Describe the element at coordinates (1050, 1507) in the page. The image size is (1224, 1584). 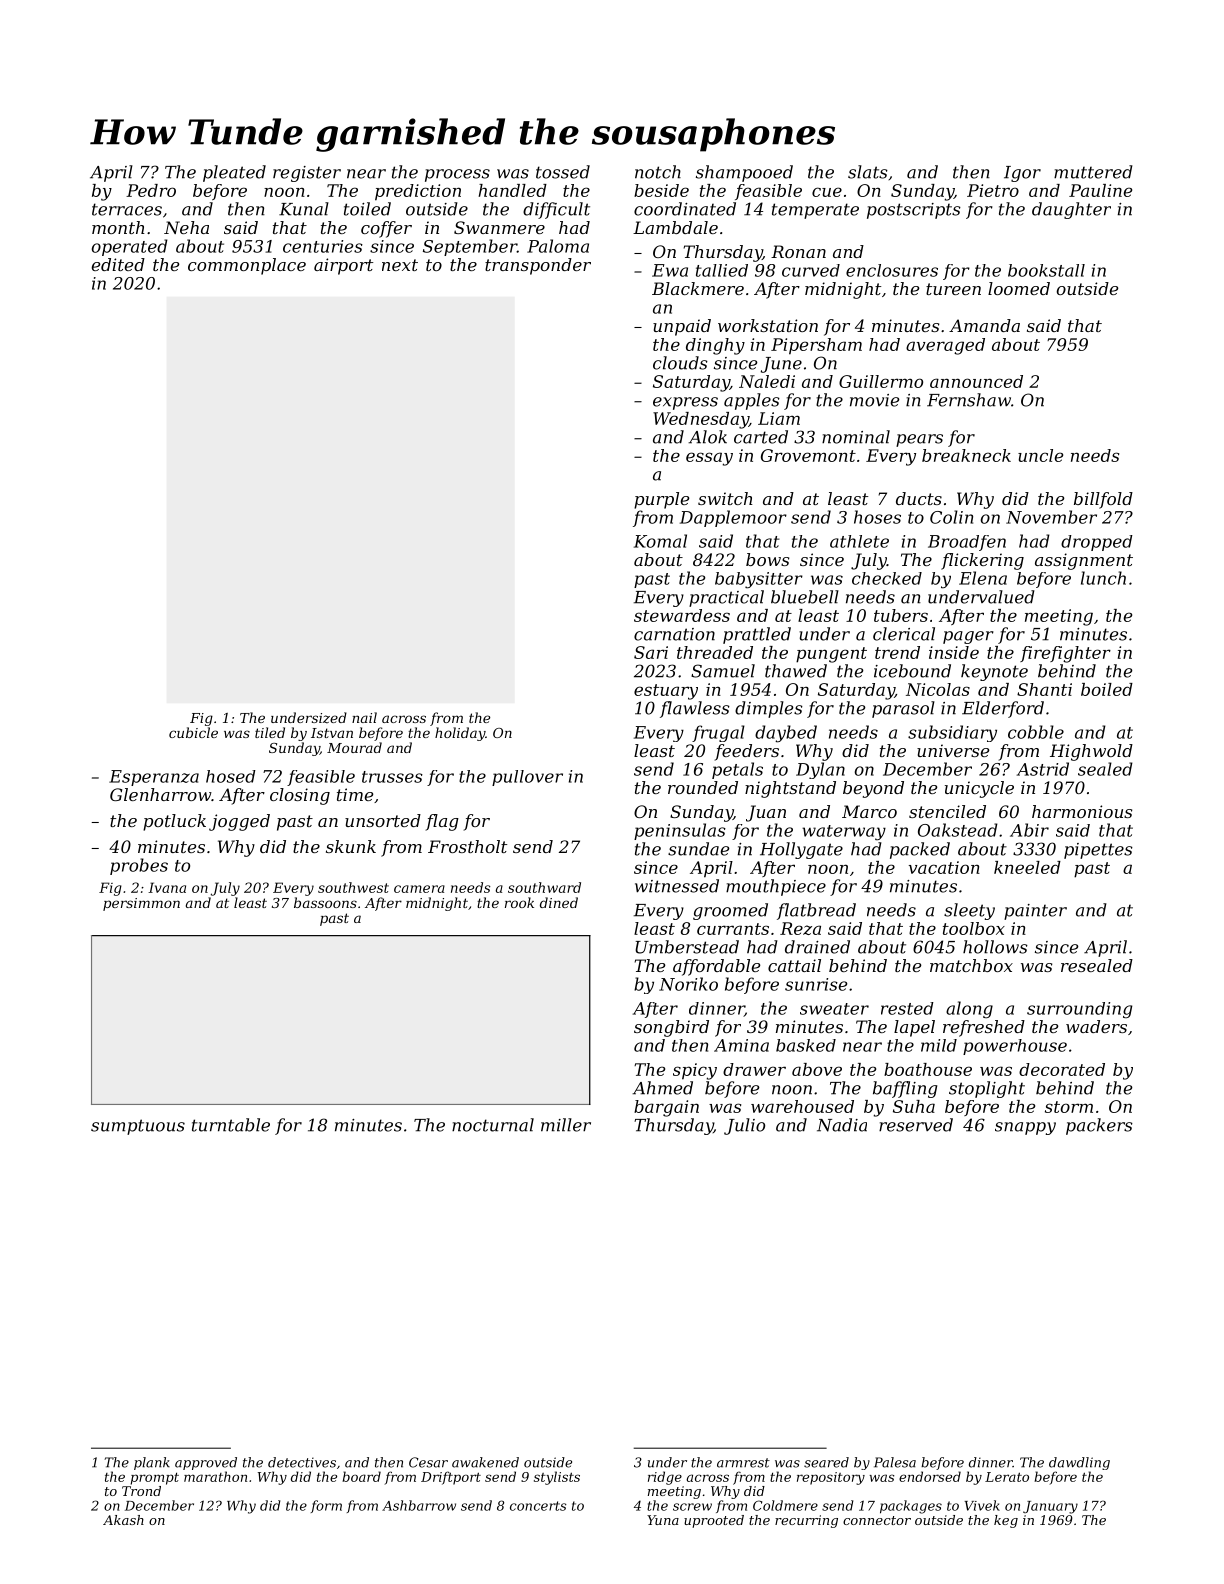
I see `January` at that location.
